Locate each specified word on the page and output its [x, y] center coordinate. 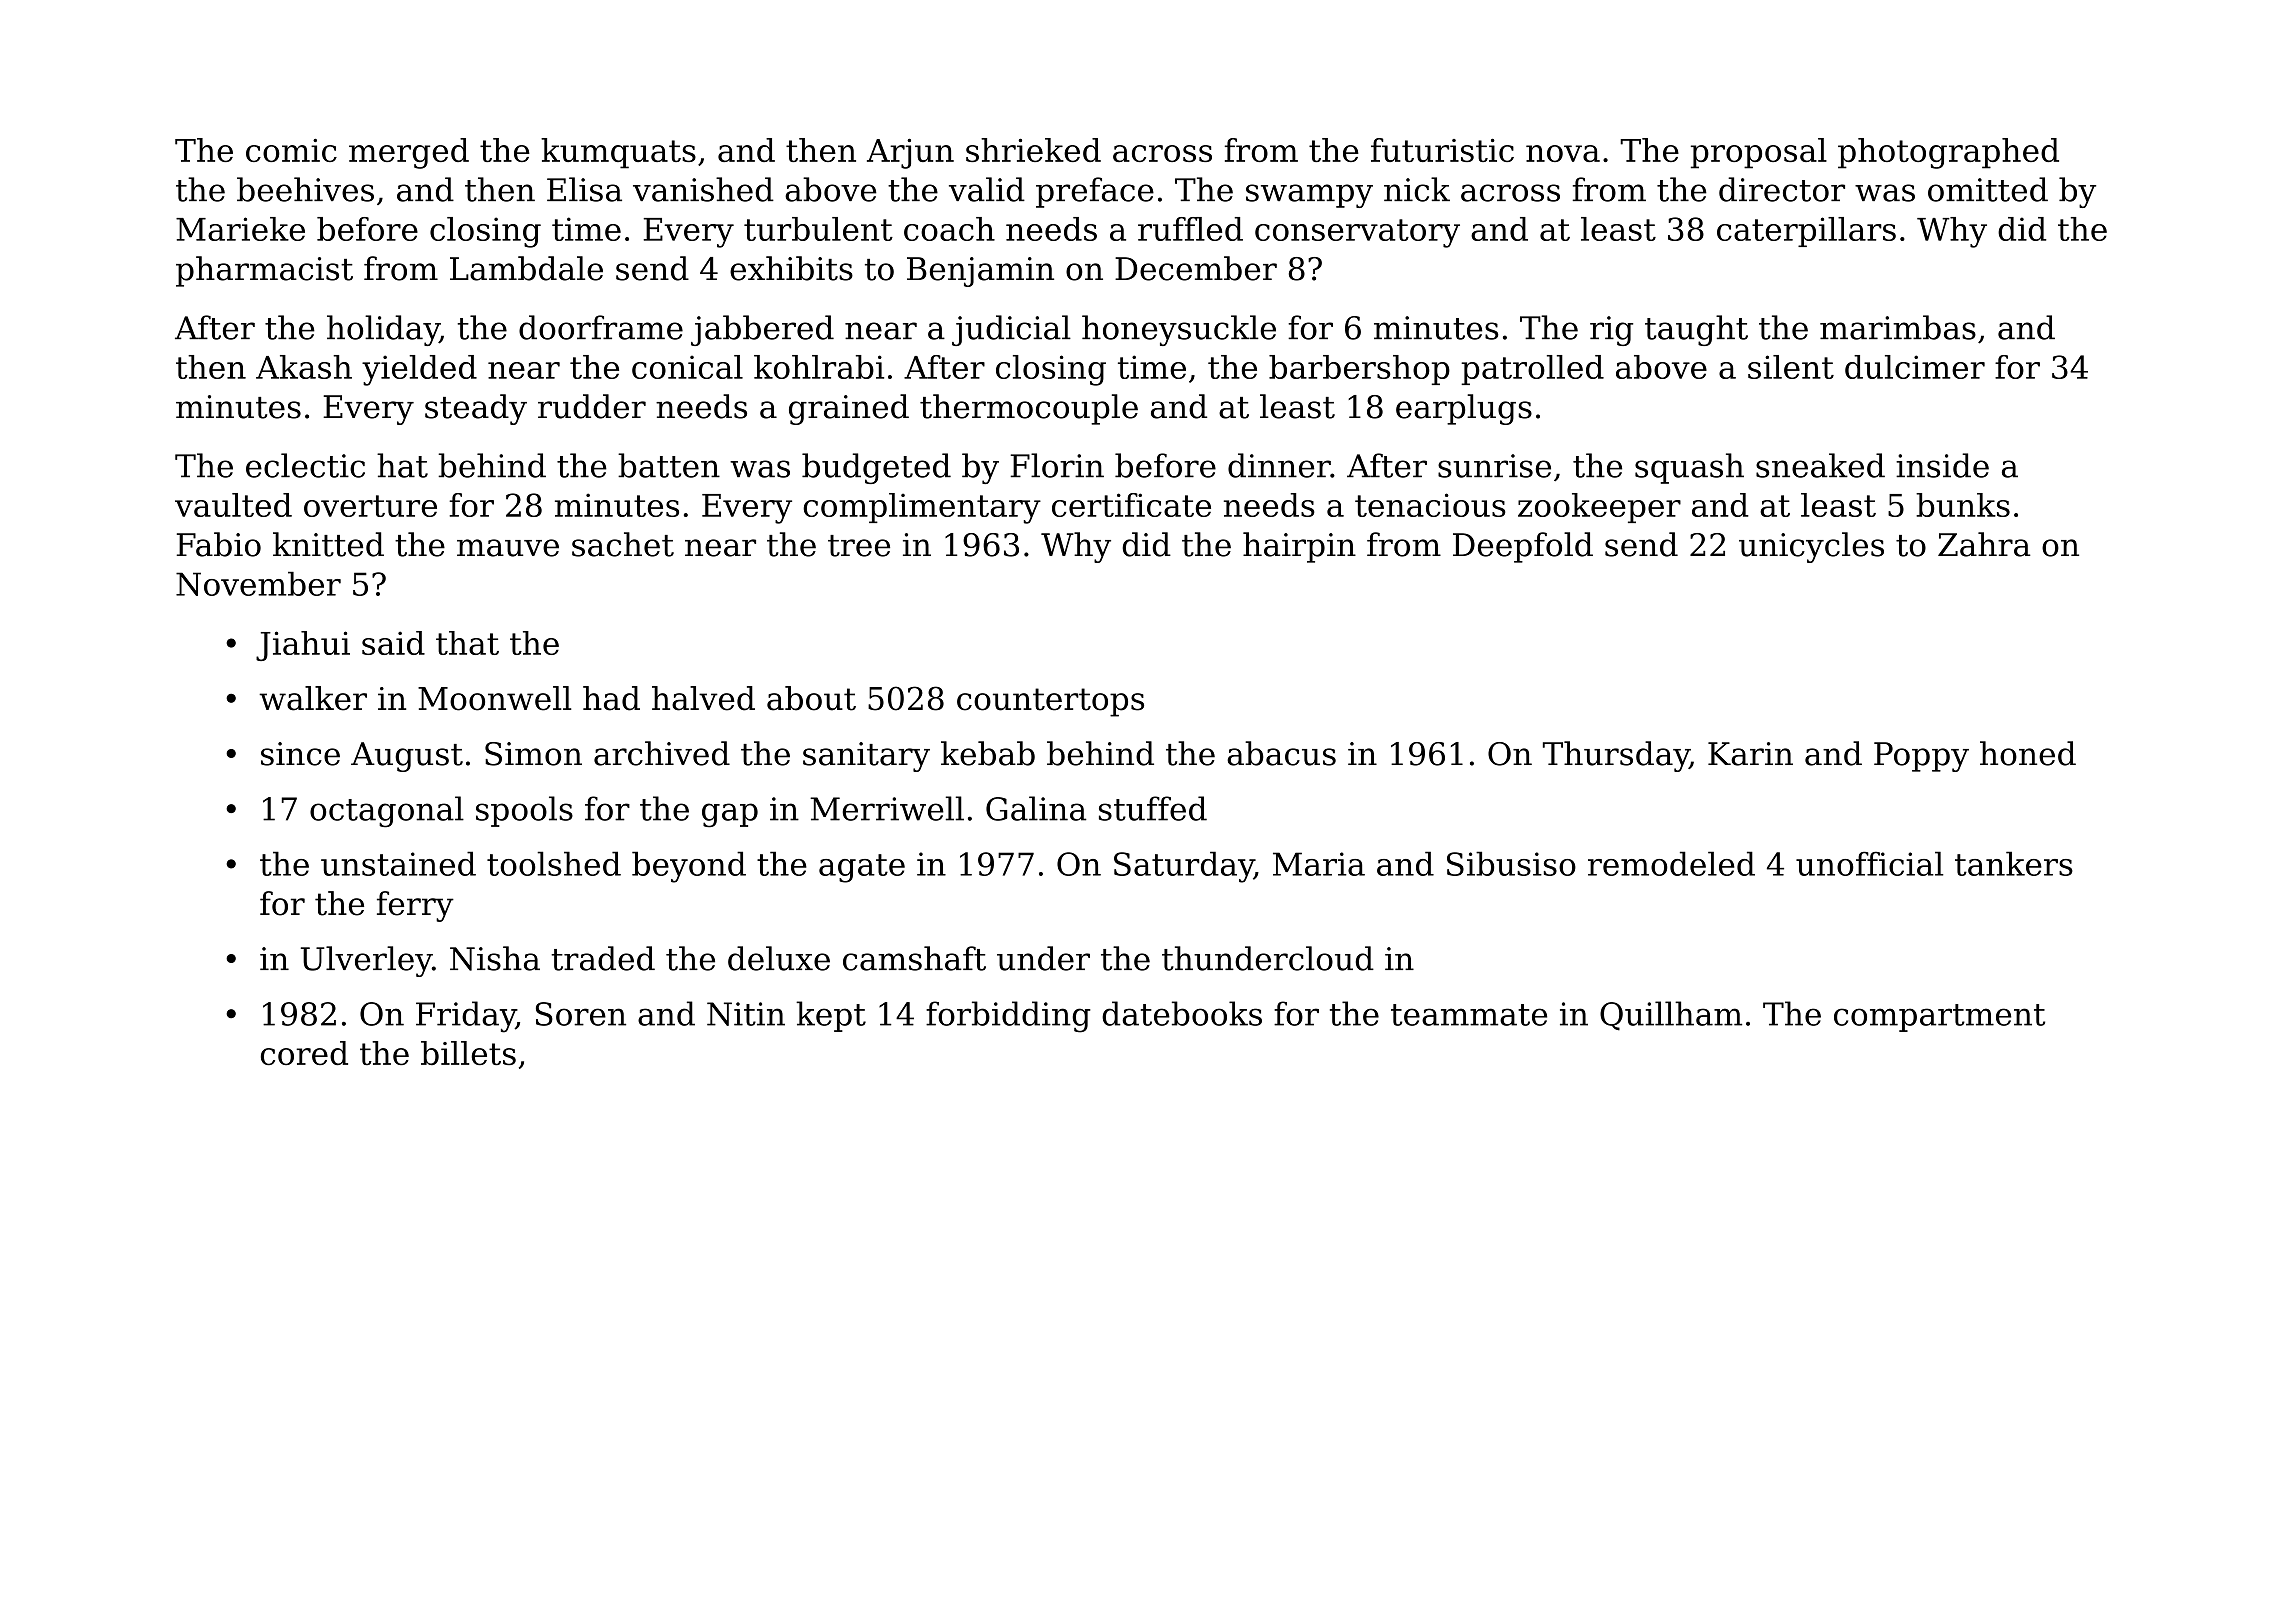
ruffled [1190, 229]
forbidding [1008, 1017]
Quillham [1671, 1016]
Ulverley [366, 961]
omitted [1988, 189]
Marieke [240, 229]
